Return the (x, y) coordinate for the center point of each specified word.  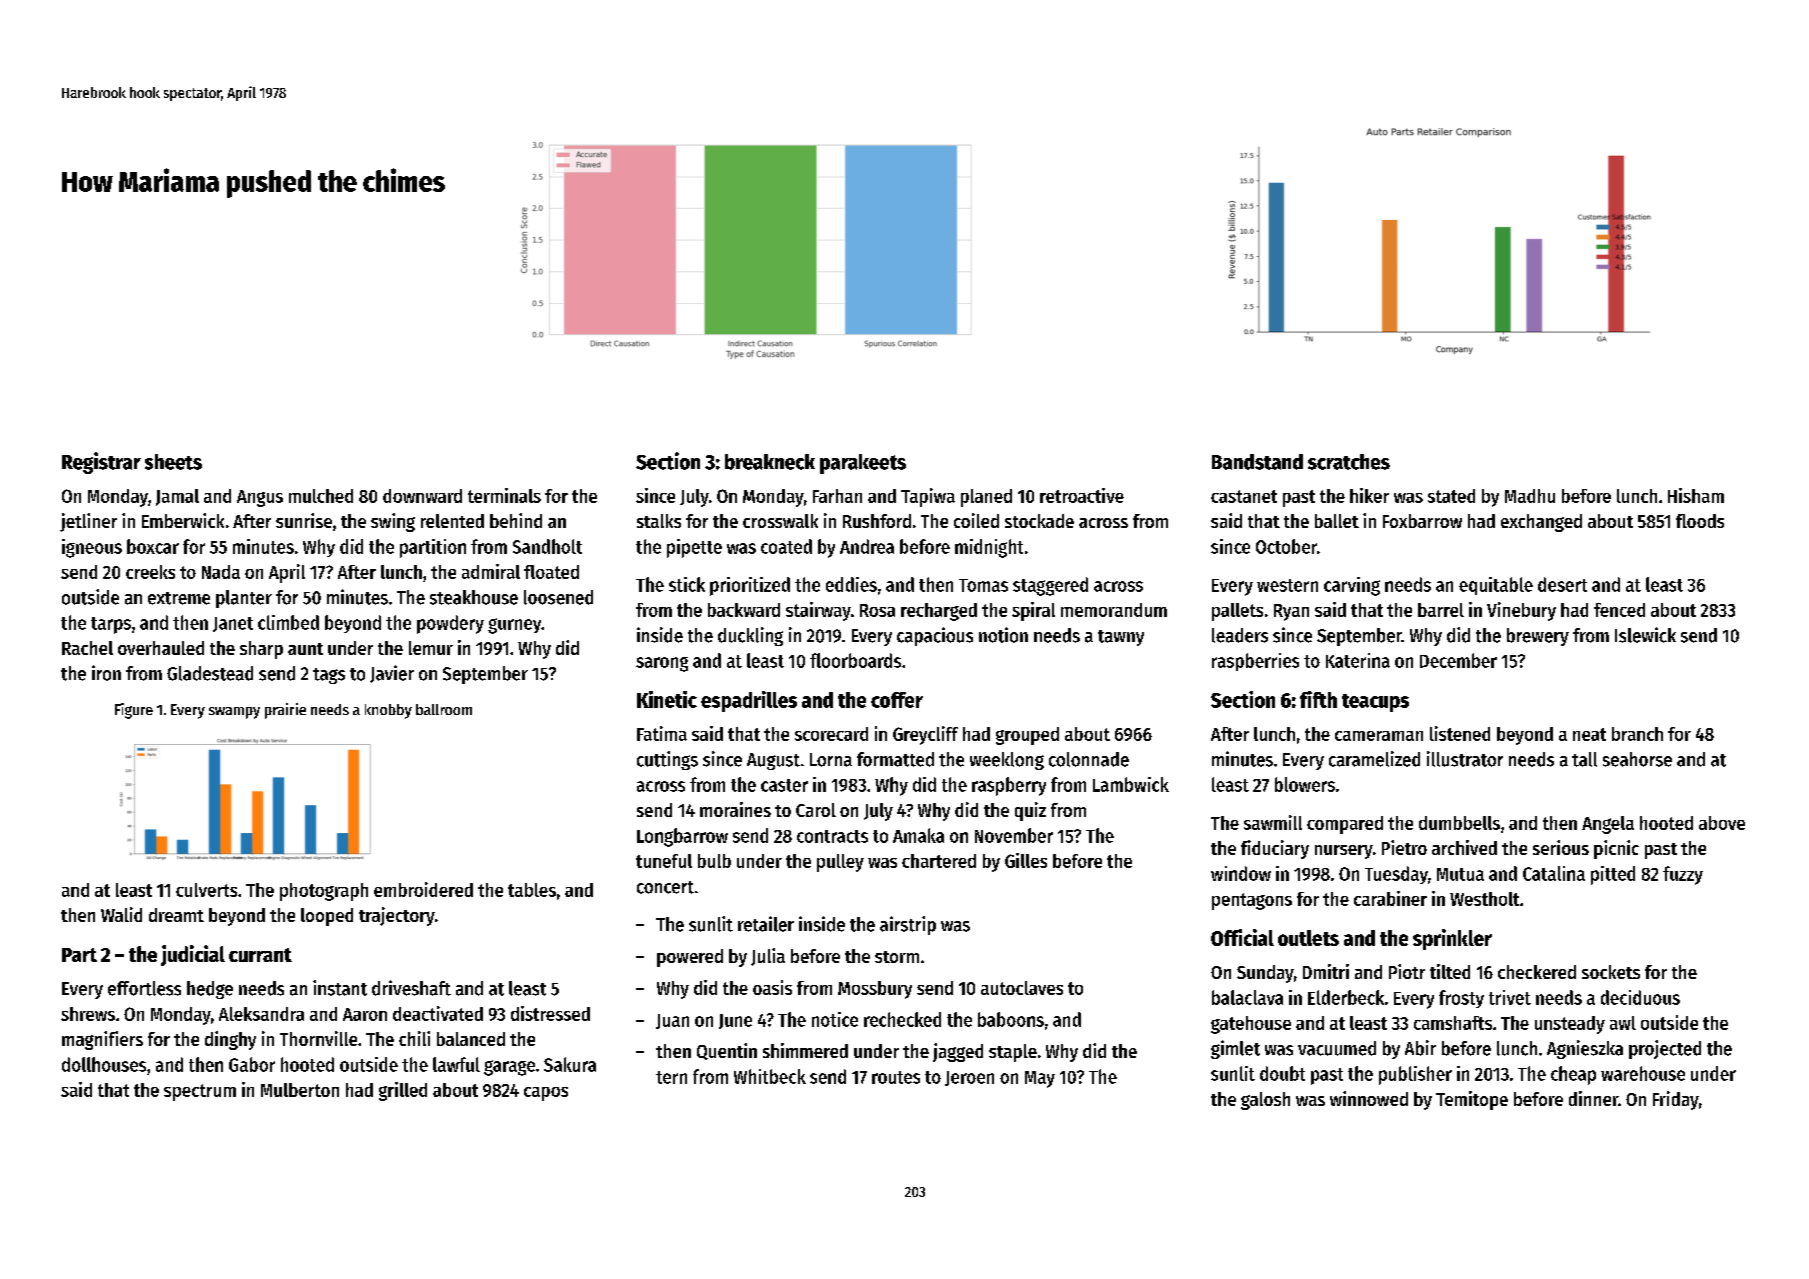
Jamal (177, 497)
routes (896, 1077)
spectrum (200, 1092)
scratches (1349, 462)
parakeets (863, 464)
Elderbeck (1346, 997)
